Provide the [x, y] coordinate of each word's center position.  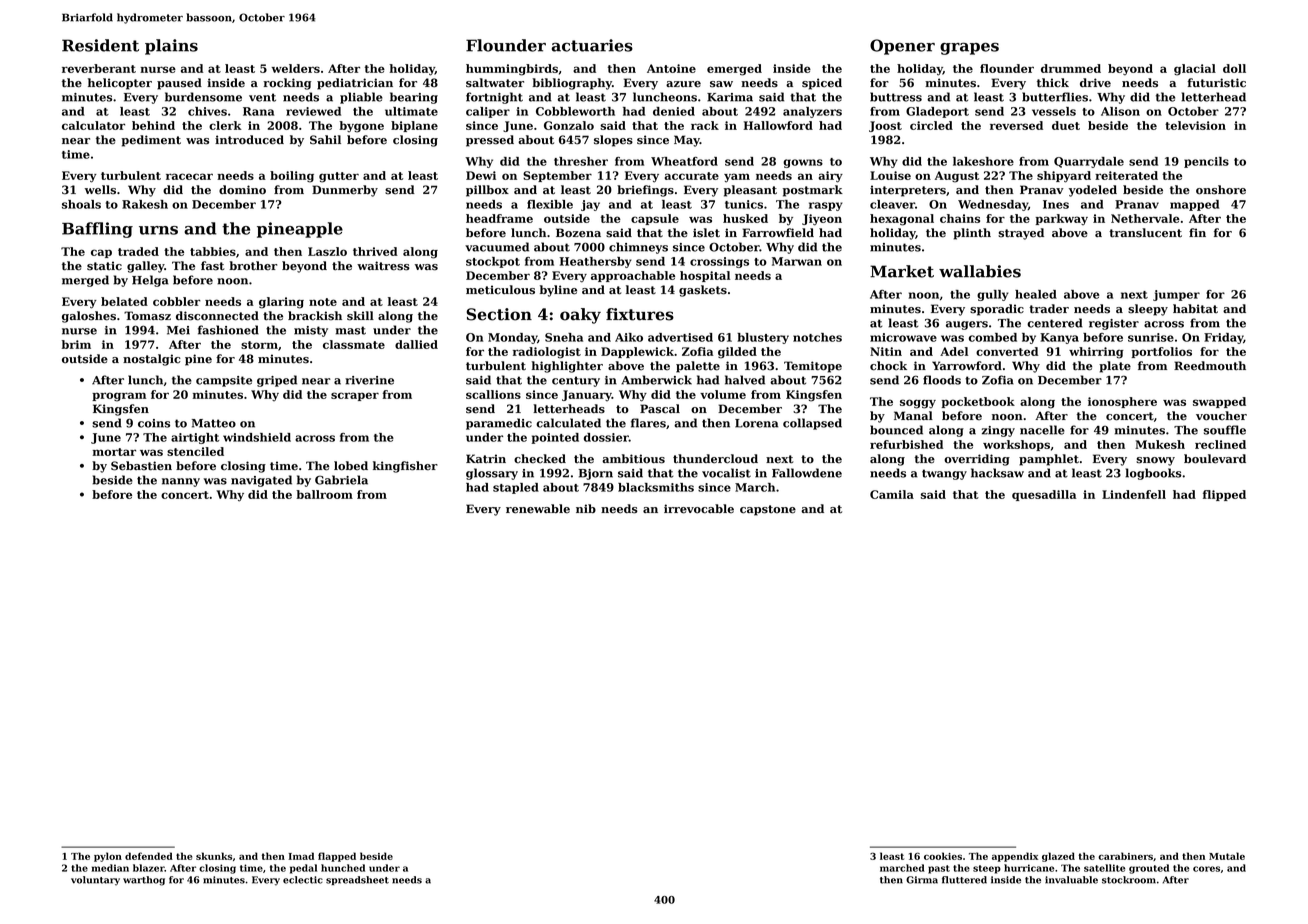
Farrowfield [778, 233]
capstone [768, 510]
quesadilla [1044, 495]
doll [1234, 68]
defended [149, 856]
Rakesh [145, 204]
